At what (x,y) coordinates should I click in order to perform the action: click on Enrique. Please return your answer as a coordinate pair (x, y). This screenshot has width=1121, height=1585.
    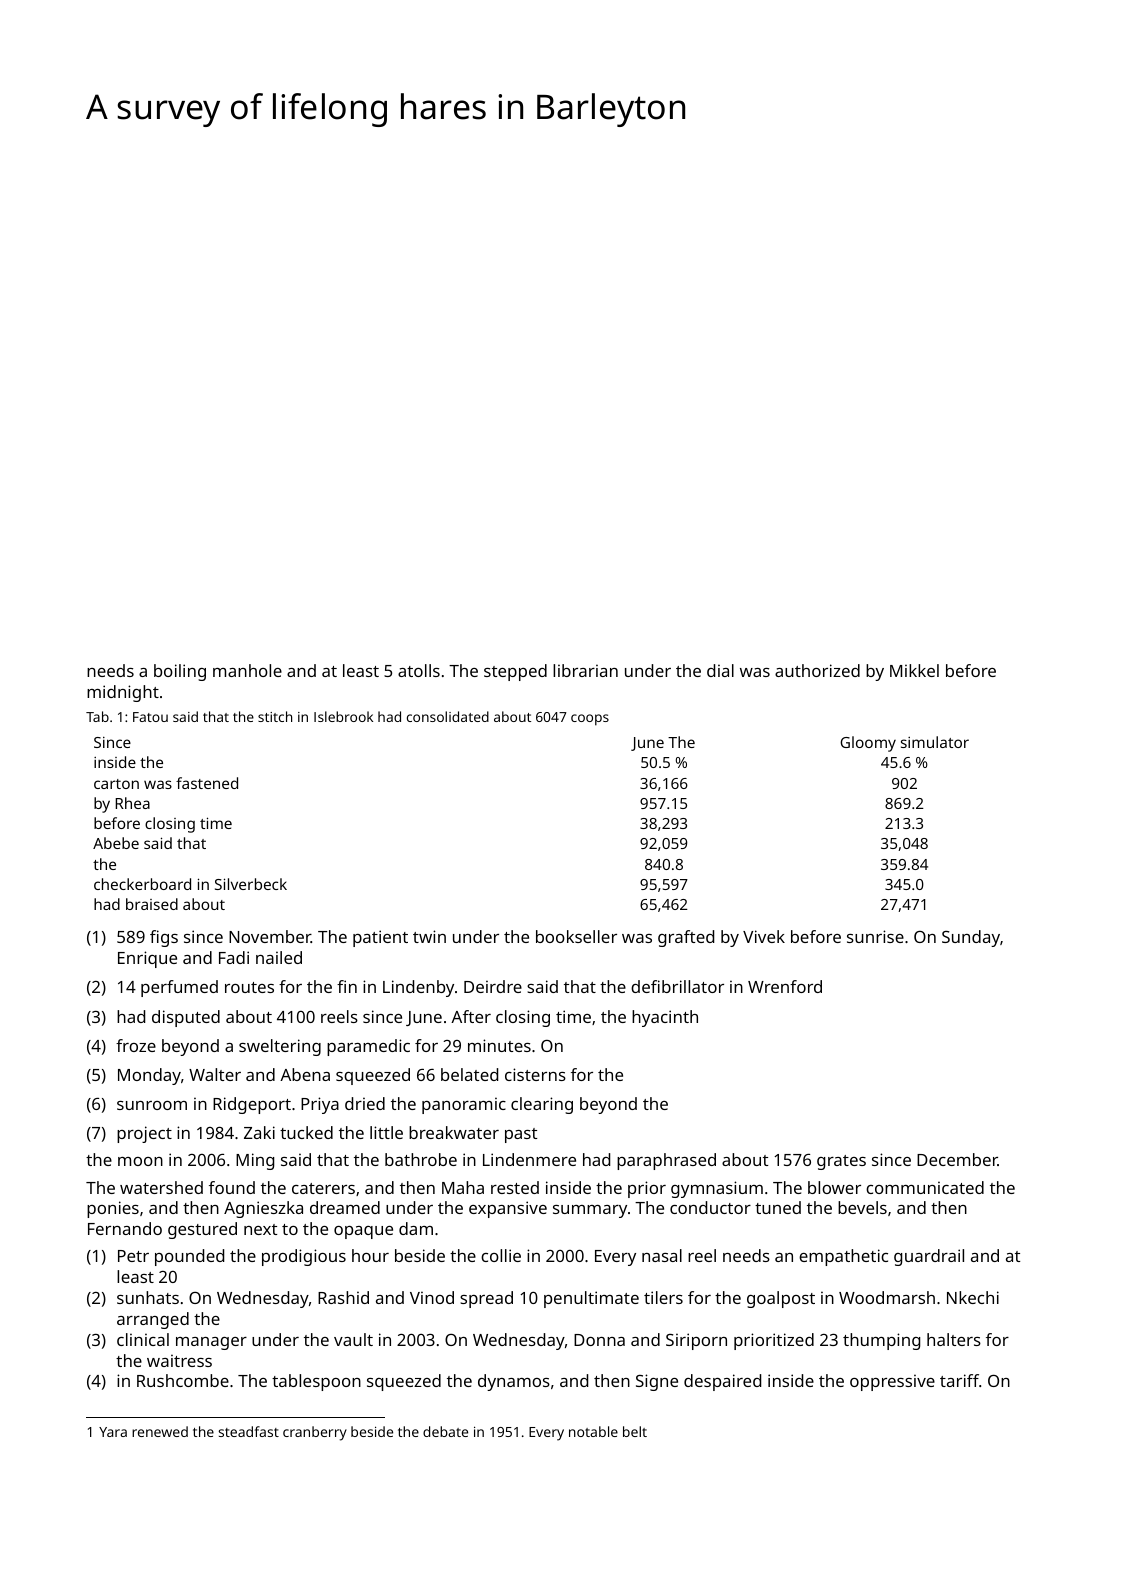
    Looking at the image, I should click on (147, 959).
